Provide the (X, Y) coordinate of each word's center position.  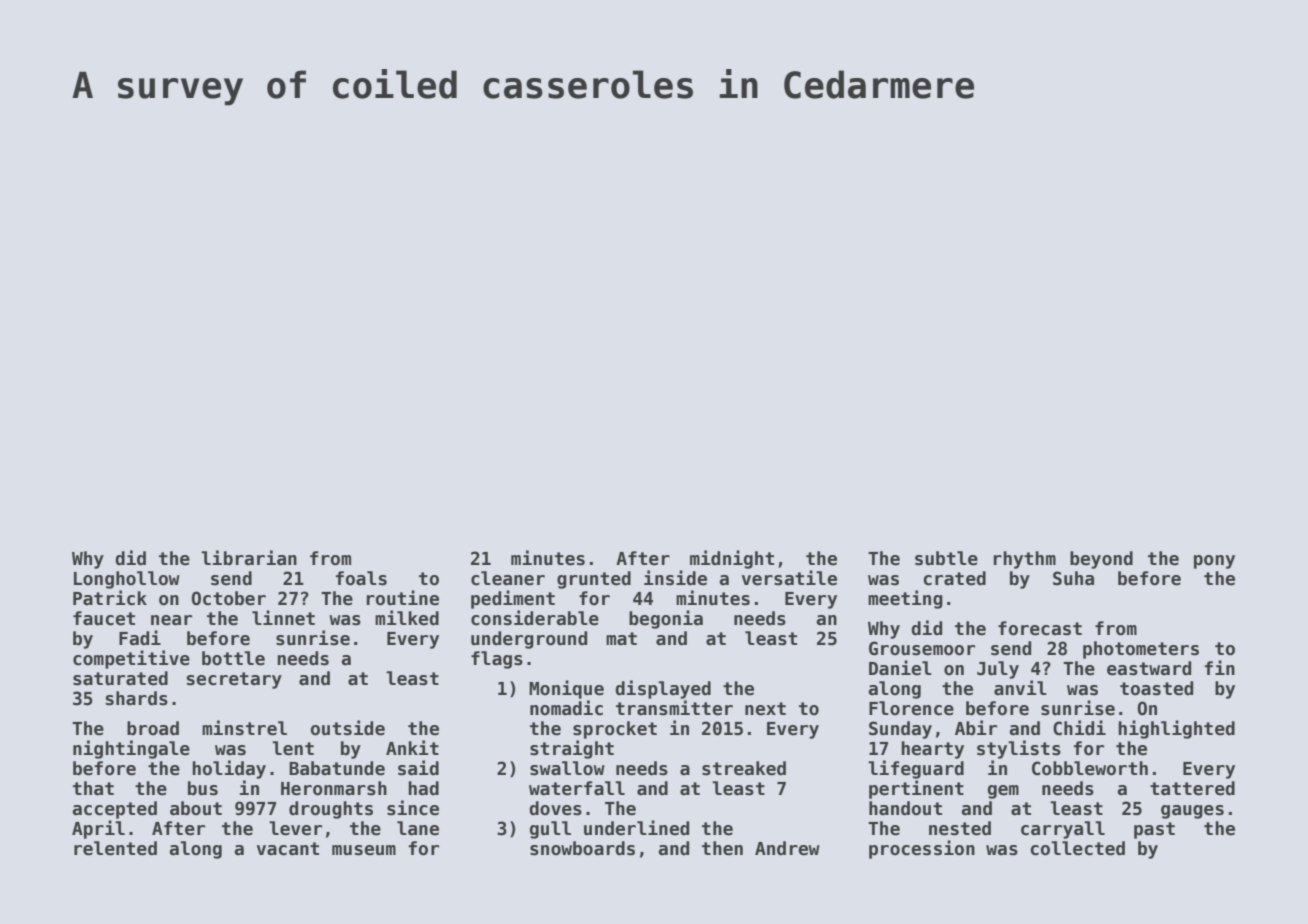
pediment (513, 599)
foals (361, 578)
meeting (905, 599)
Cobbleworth (1090, 768)
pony (1214, 562)
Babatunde (337, 768)
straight (572, 749)
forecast (1040, 628)
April (98, 829)
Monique (566, 689)
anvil (1020, 688)
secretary (234, 680)
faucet (104, 618)
